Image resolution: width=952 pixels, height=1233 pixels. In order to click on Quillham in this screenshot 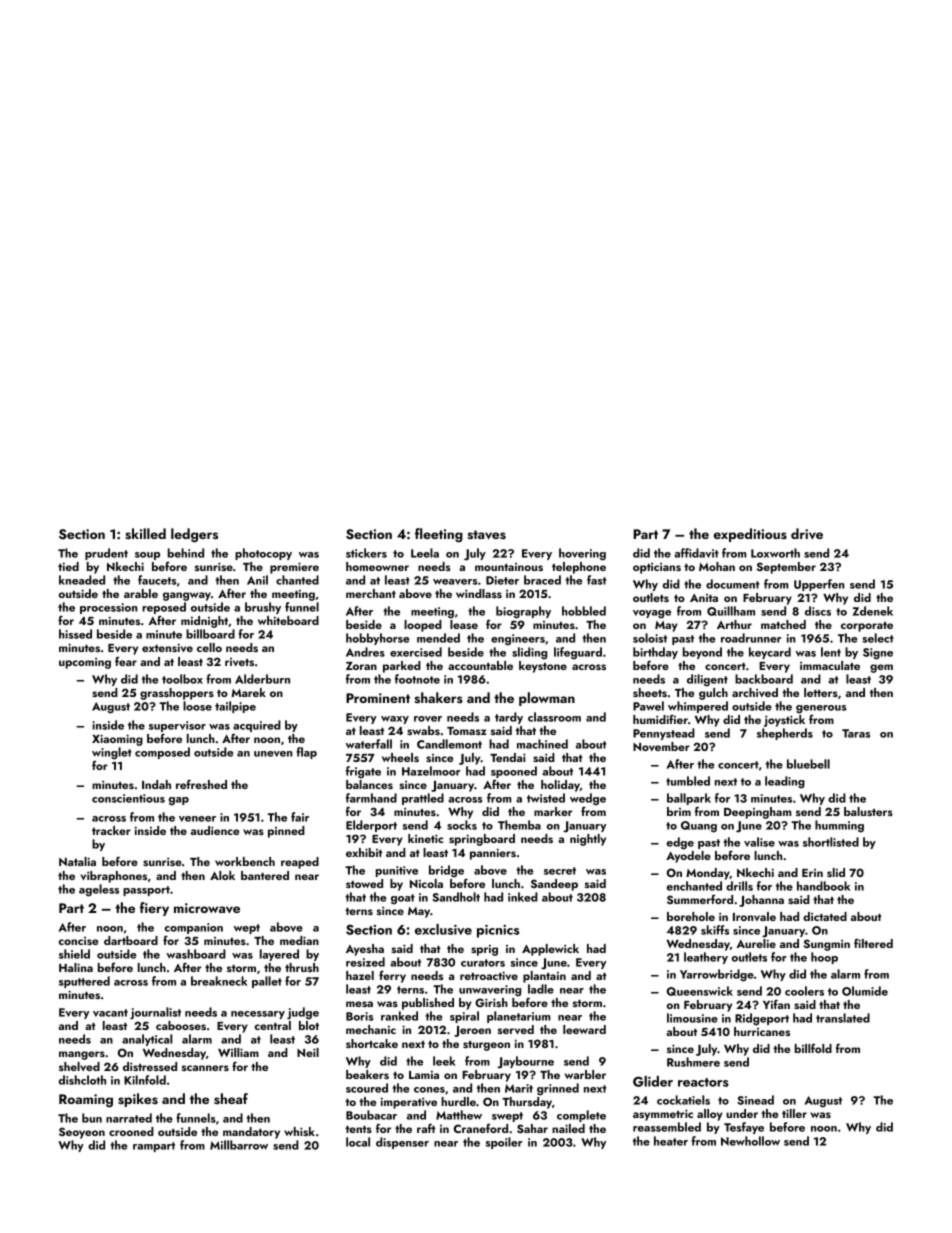, I will do `click(731, 611)`.
